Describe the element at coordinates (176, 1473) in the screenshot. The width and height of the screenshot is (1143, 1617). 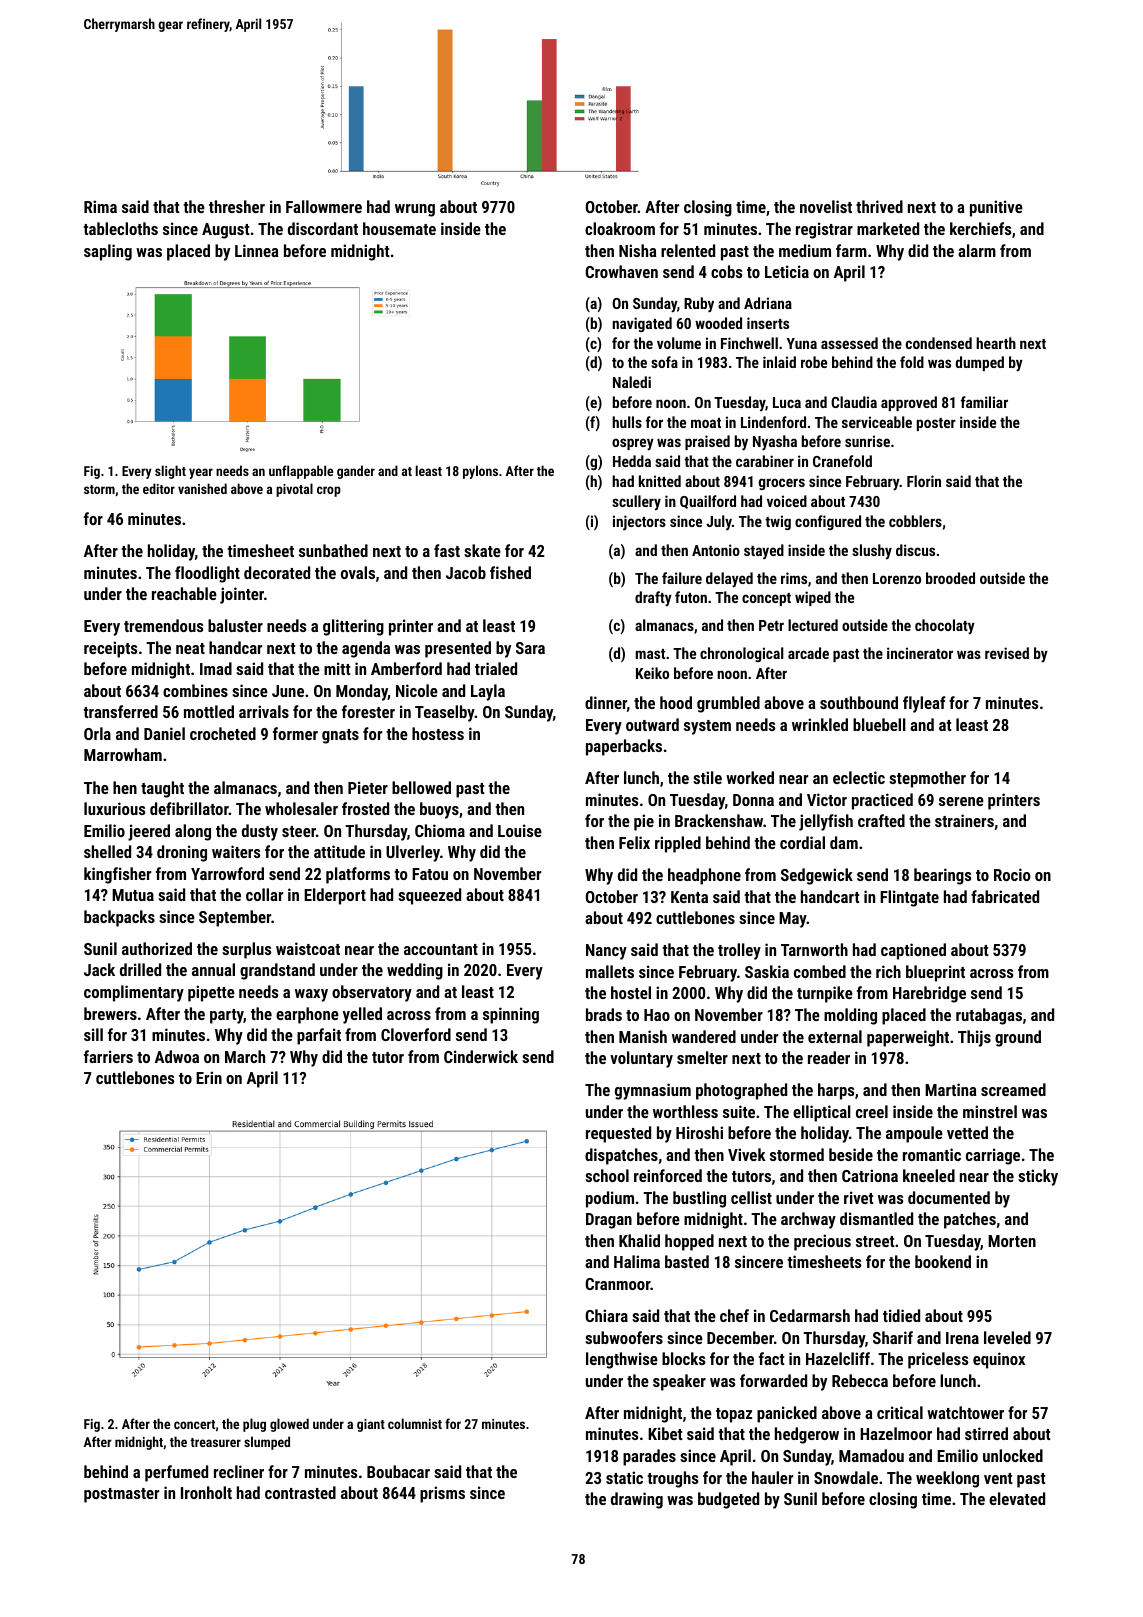
I see `perfumed` at that location.
